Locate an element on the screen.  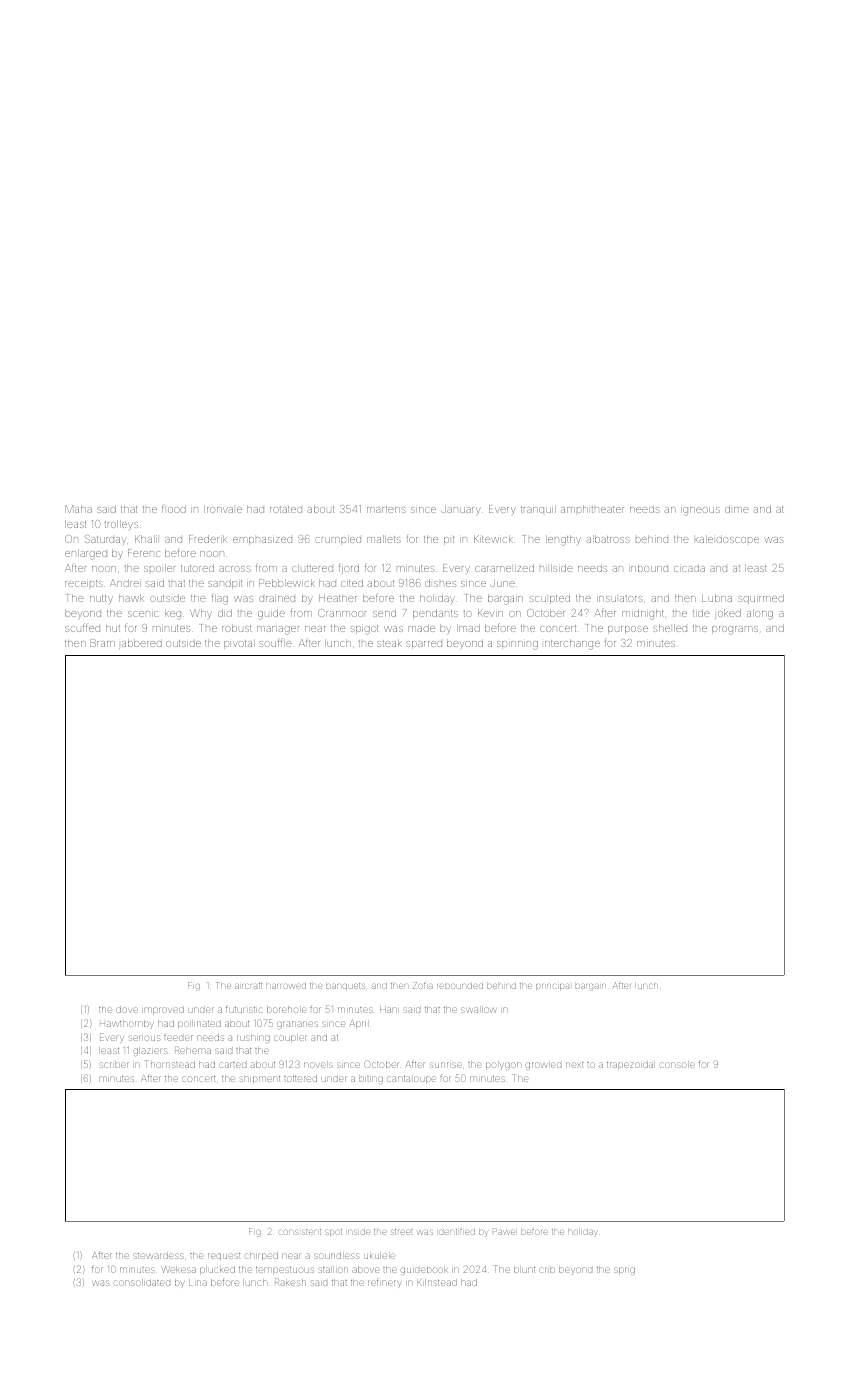
rebounded is located at coordinates (460, 986).
